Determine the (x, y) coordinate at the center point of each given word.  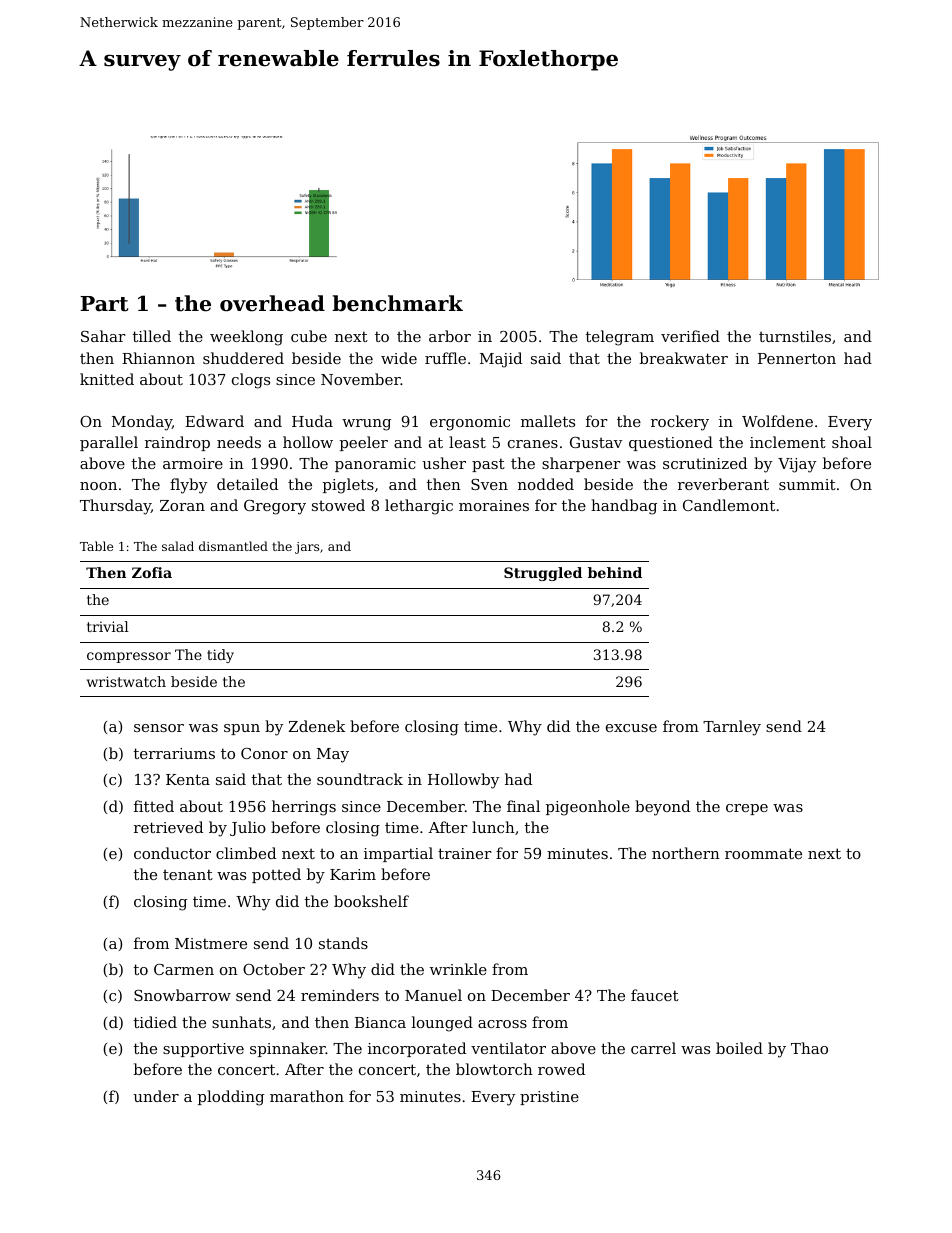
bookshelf (371, 901)
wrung (366, 425)
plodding (231, 1098)
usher (444, 463)
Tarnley (732, 728)
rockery (680, 423)
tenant (188, 874)
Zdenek (317, 726)
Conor (264, 753)
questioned (671, 443)
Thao (809, 1048)
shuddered (243, 358)
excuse (631, 728)
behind (615, 572)
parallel (109, 443)
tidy (220, 656)
